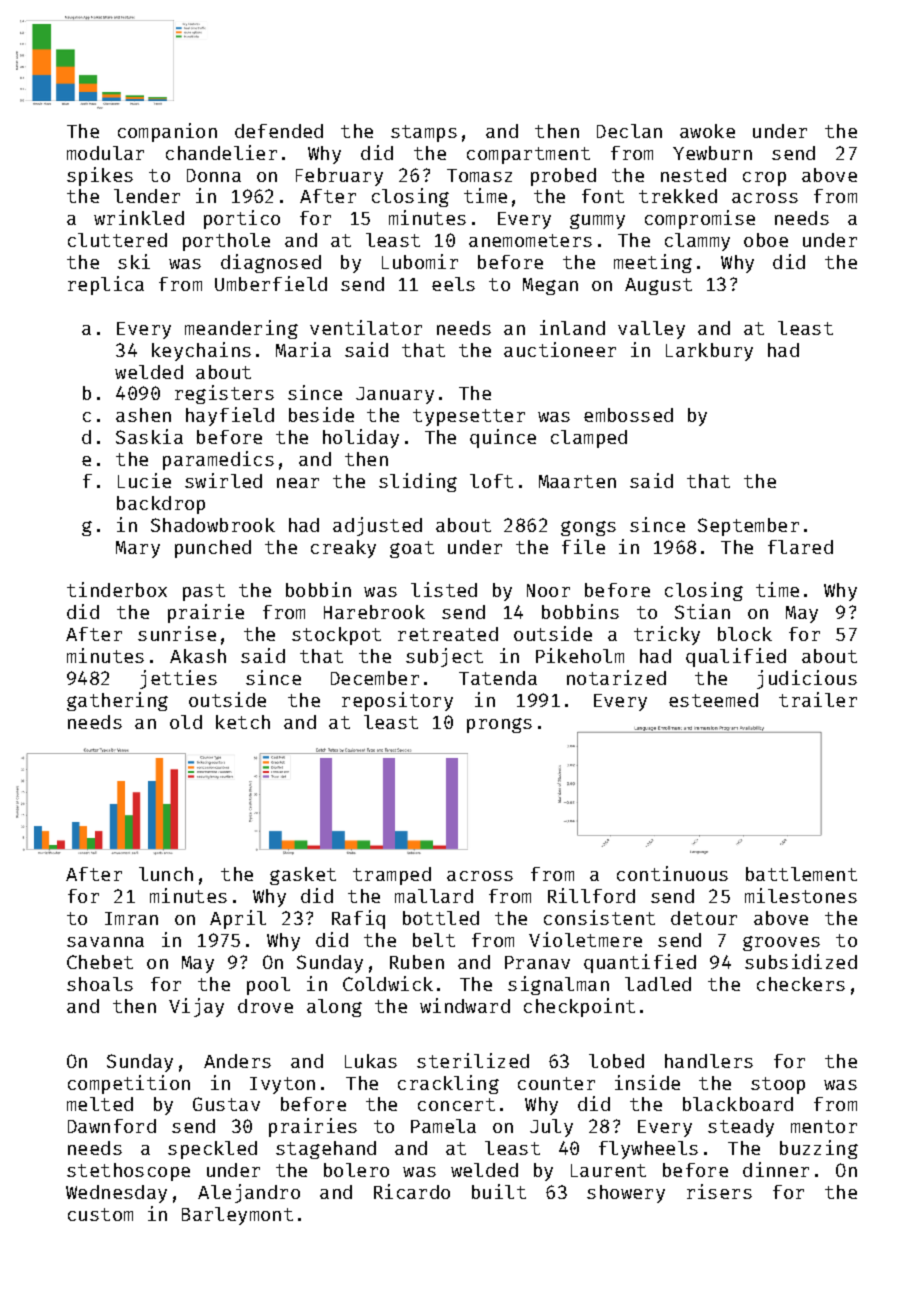  Describe the element at coordinates (204, 592) in the screenshot. I see `past` at that location.
